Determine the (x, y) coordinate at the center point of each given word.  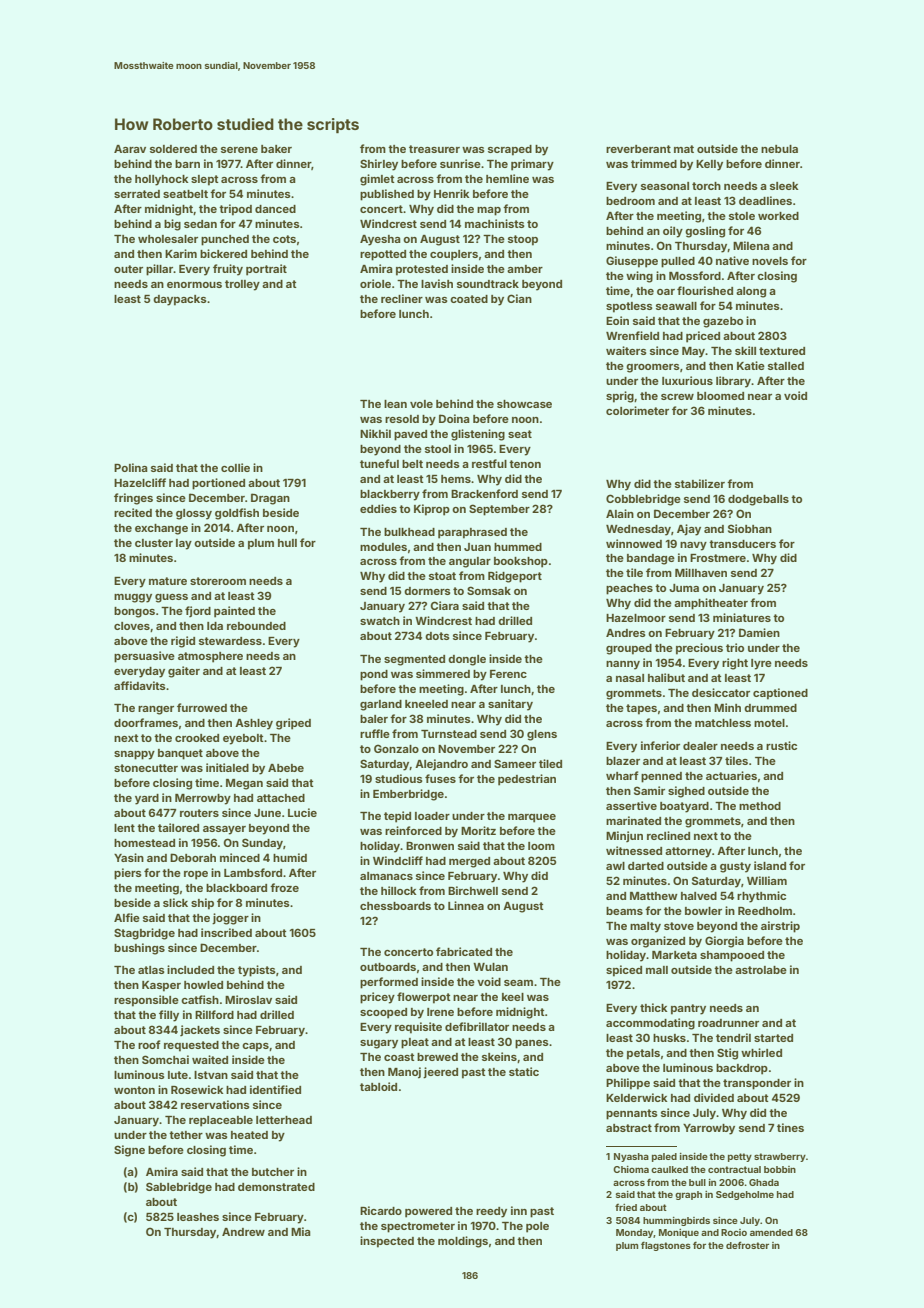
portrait (266, 270)
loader (432, 816)
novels (770, 261)
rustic (781, 745)
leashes (198, 1217)
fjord (198, 611)
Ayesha (380, 240)
